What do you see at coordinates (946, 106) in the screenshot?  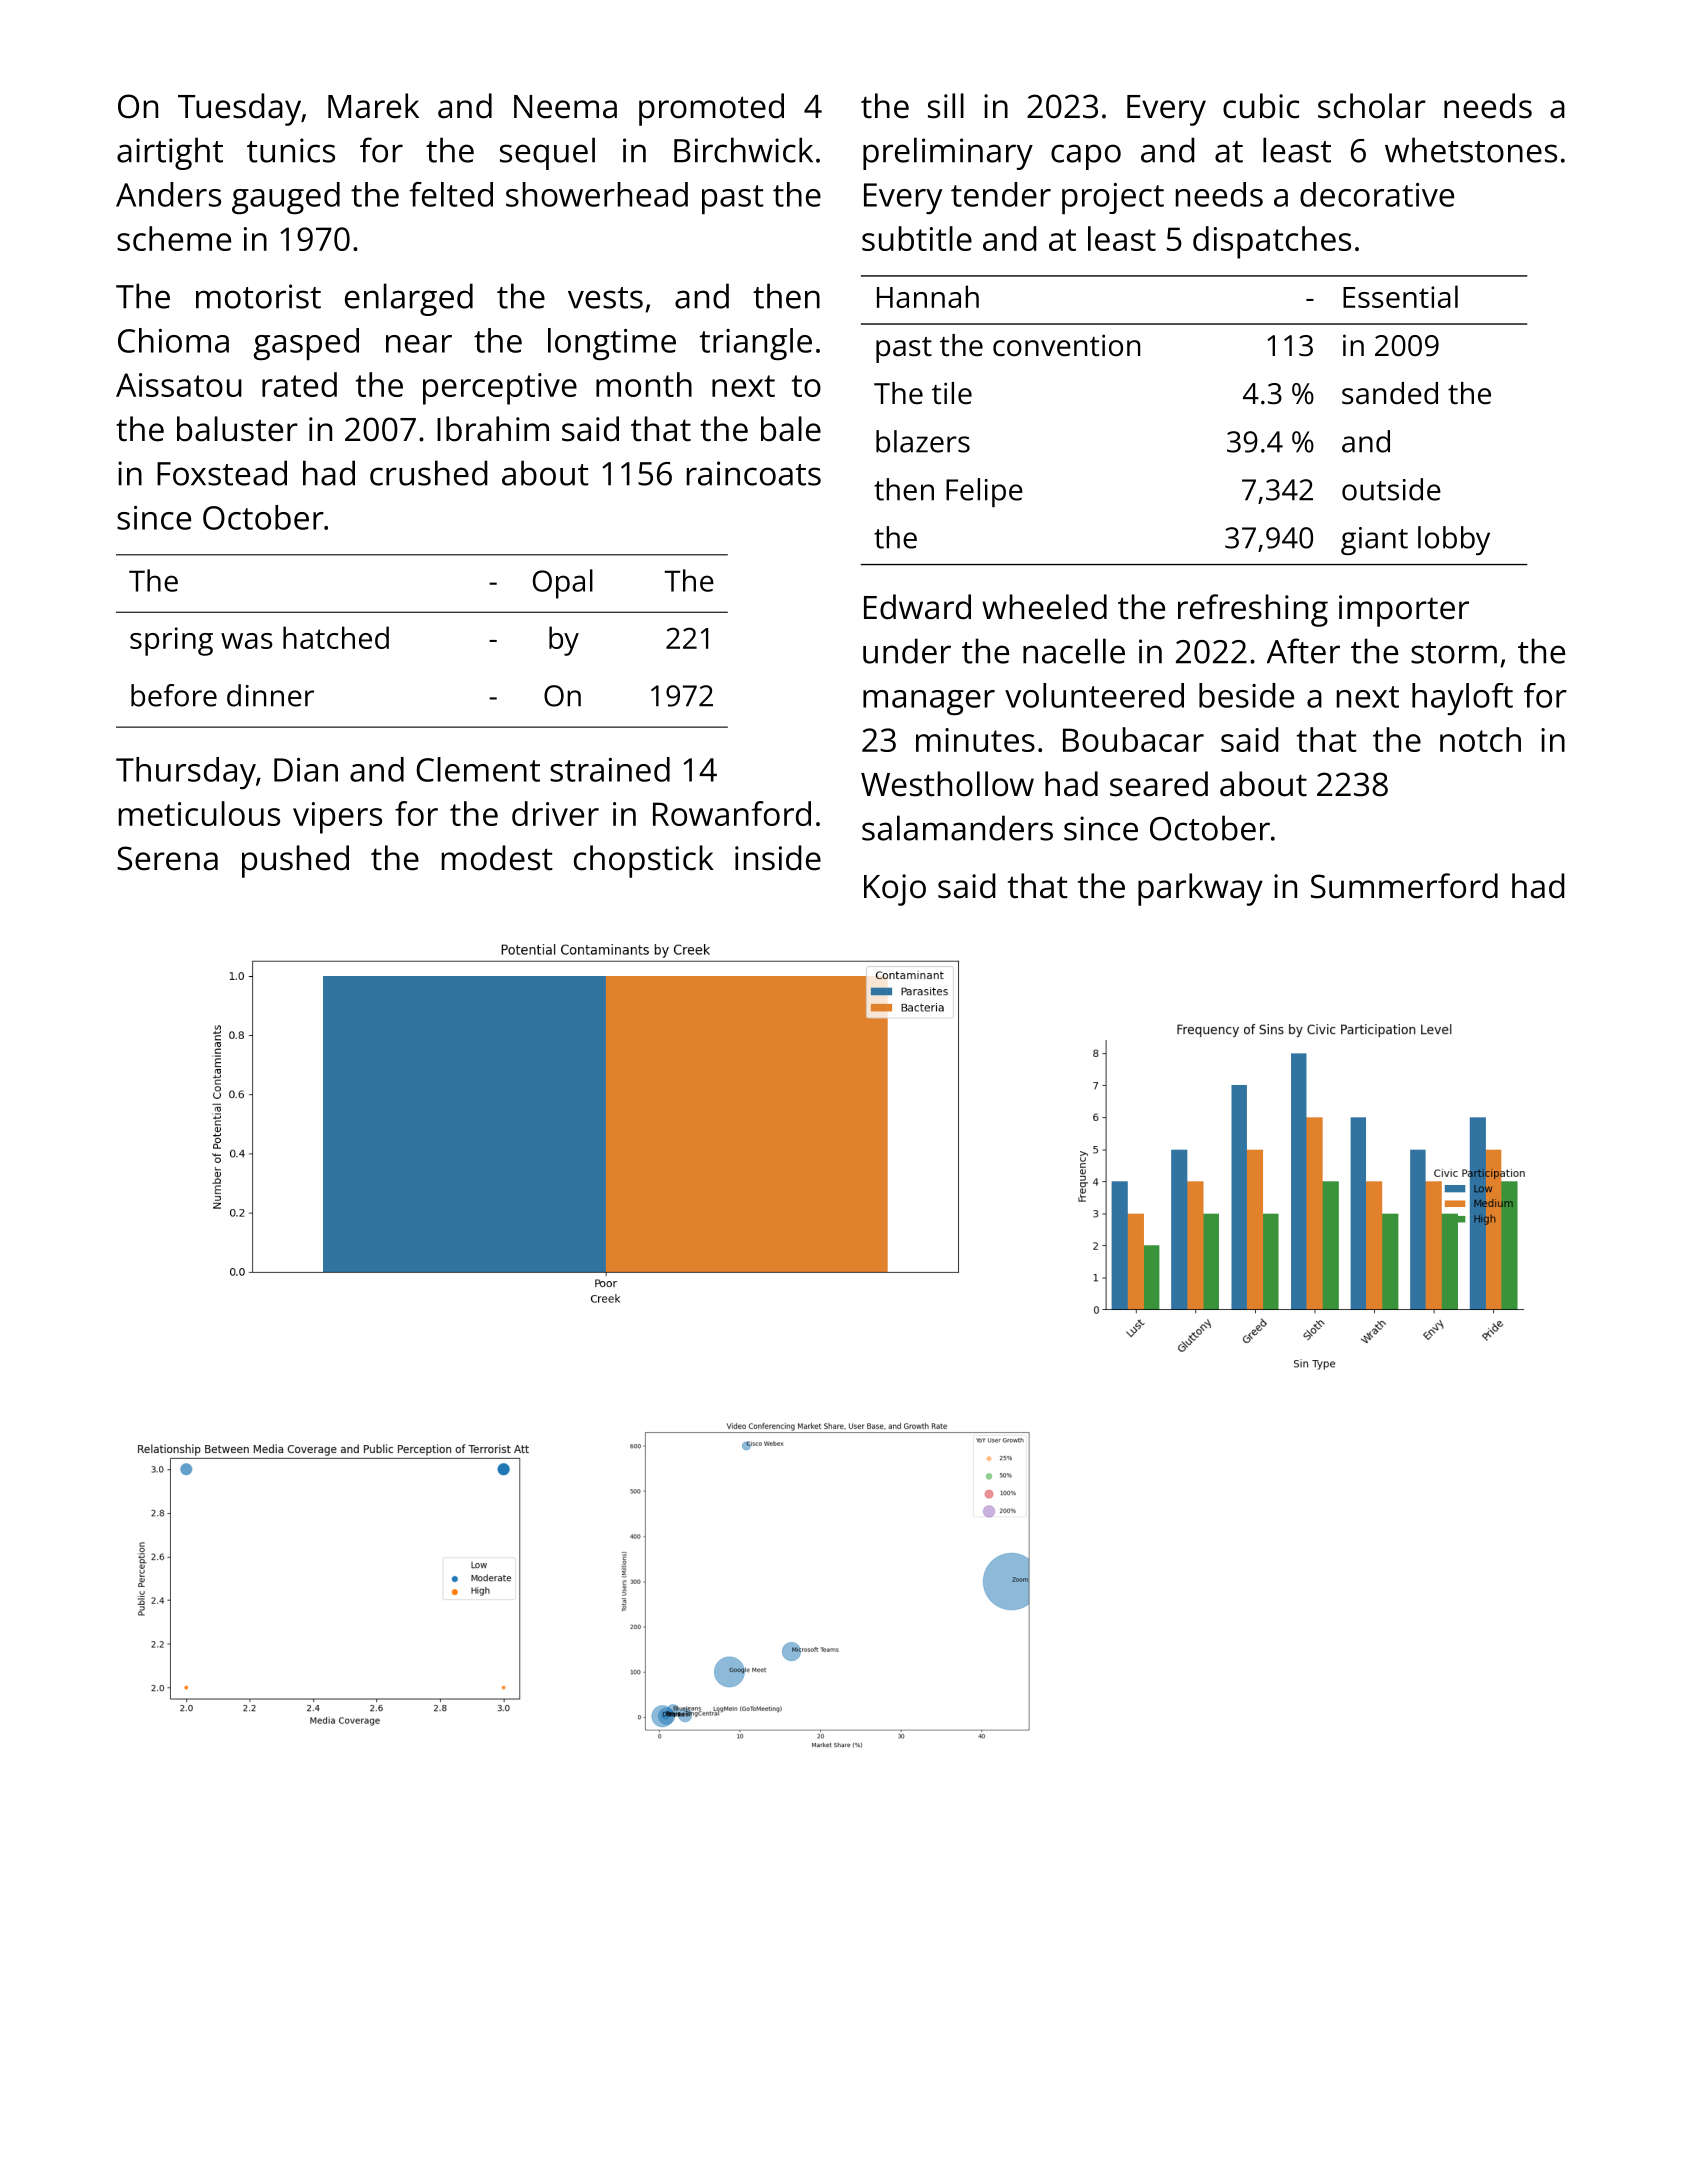 I see `sill` at bounding box center [946, 106].
